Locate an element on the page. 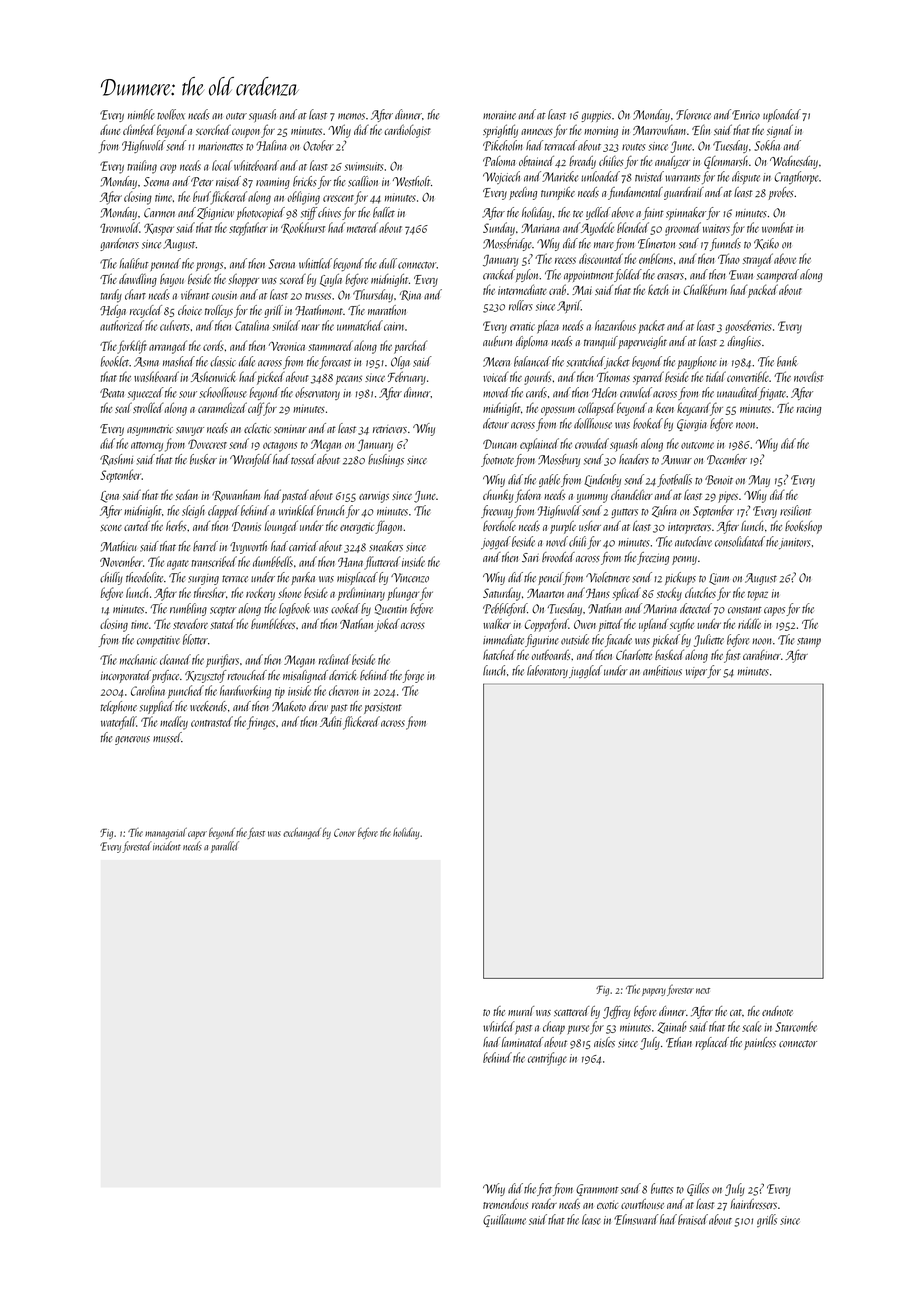  outer is located at coordinates (236, 116).
